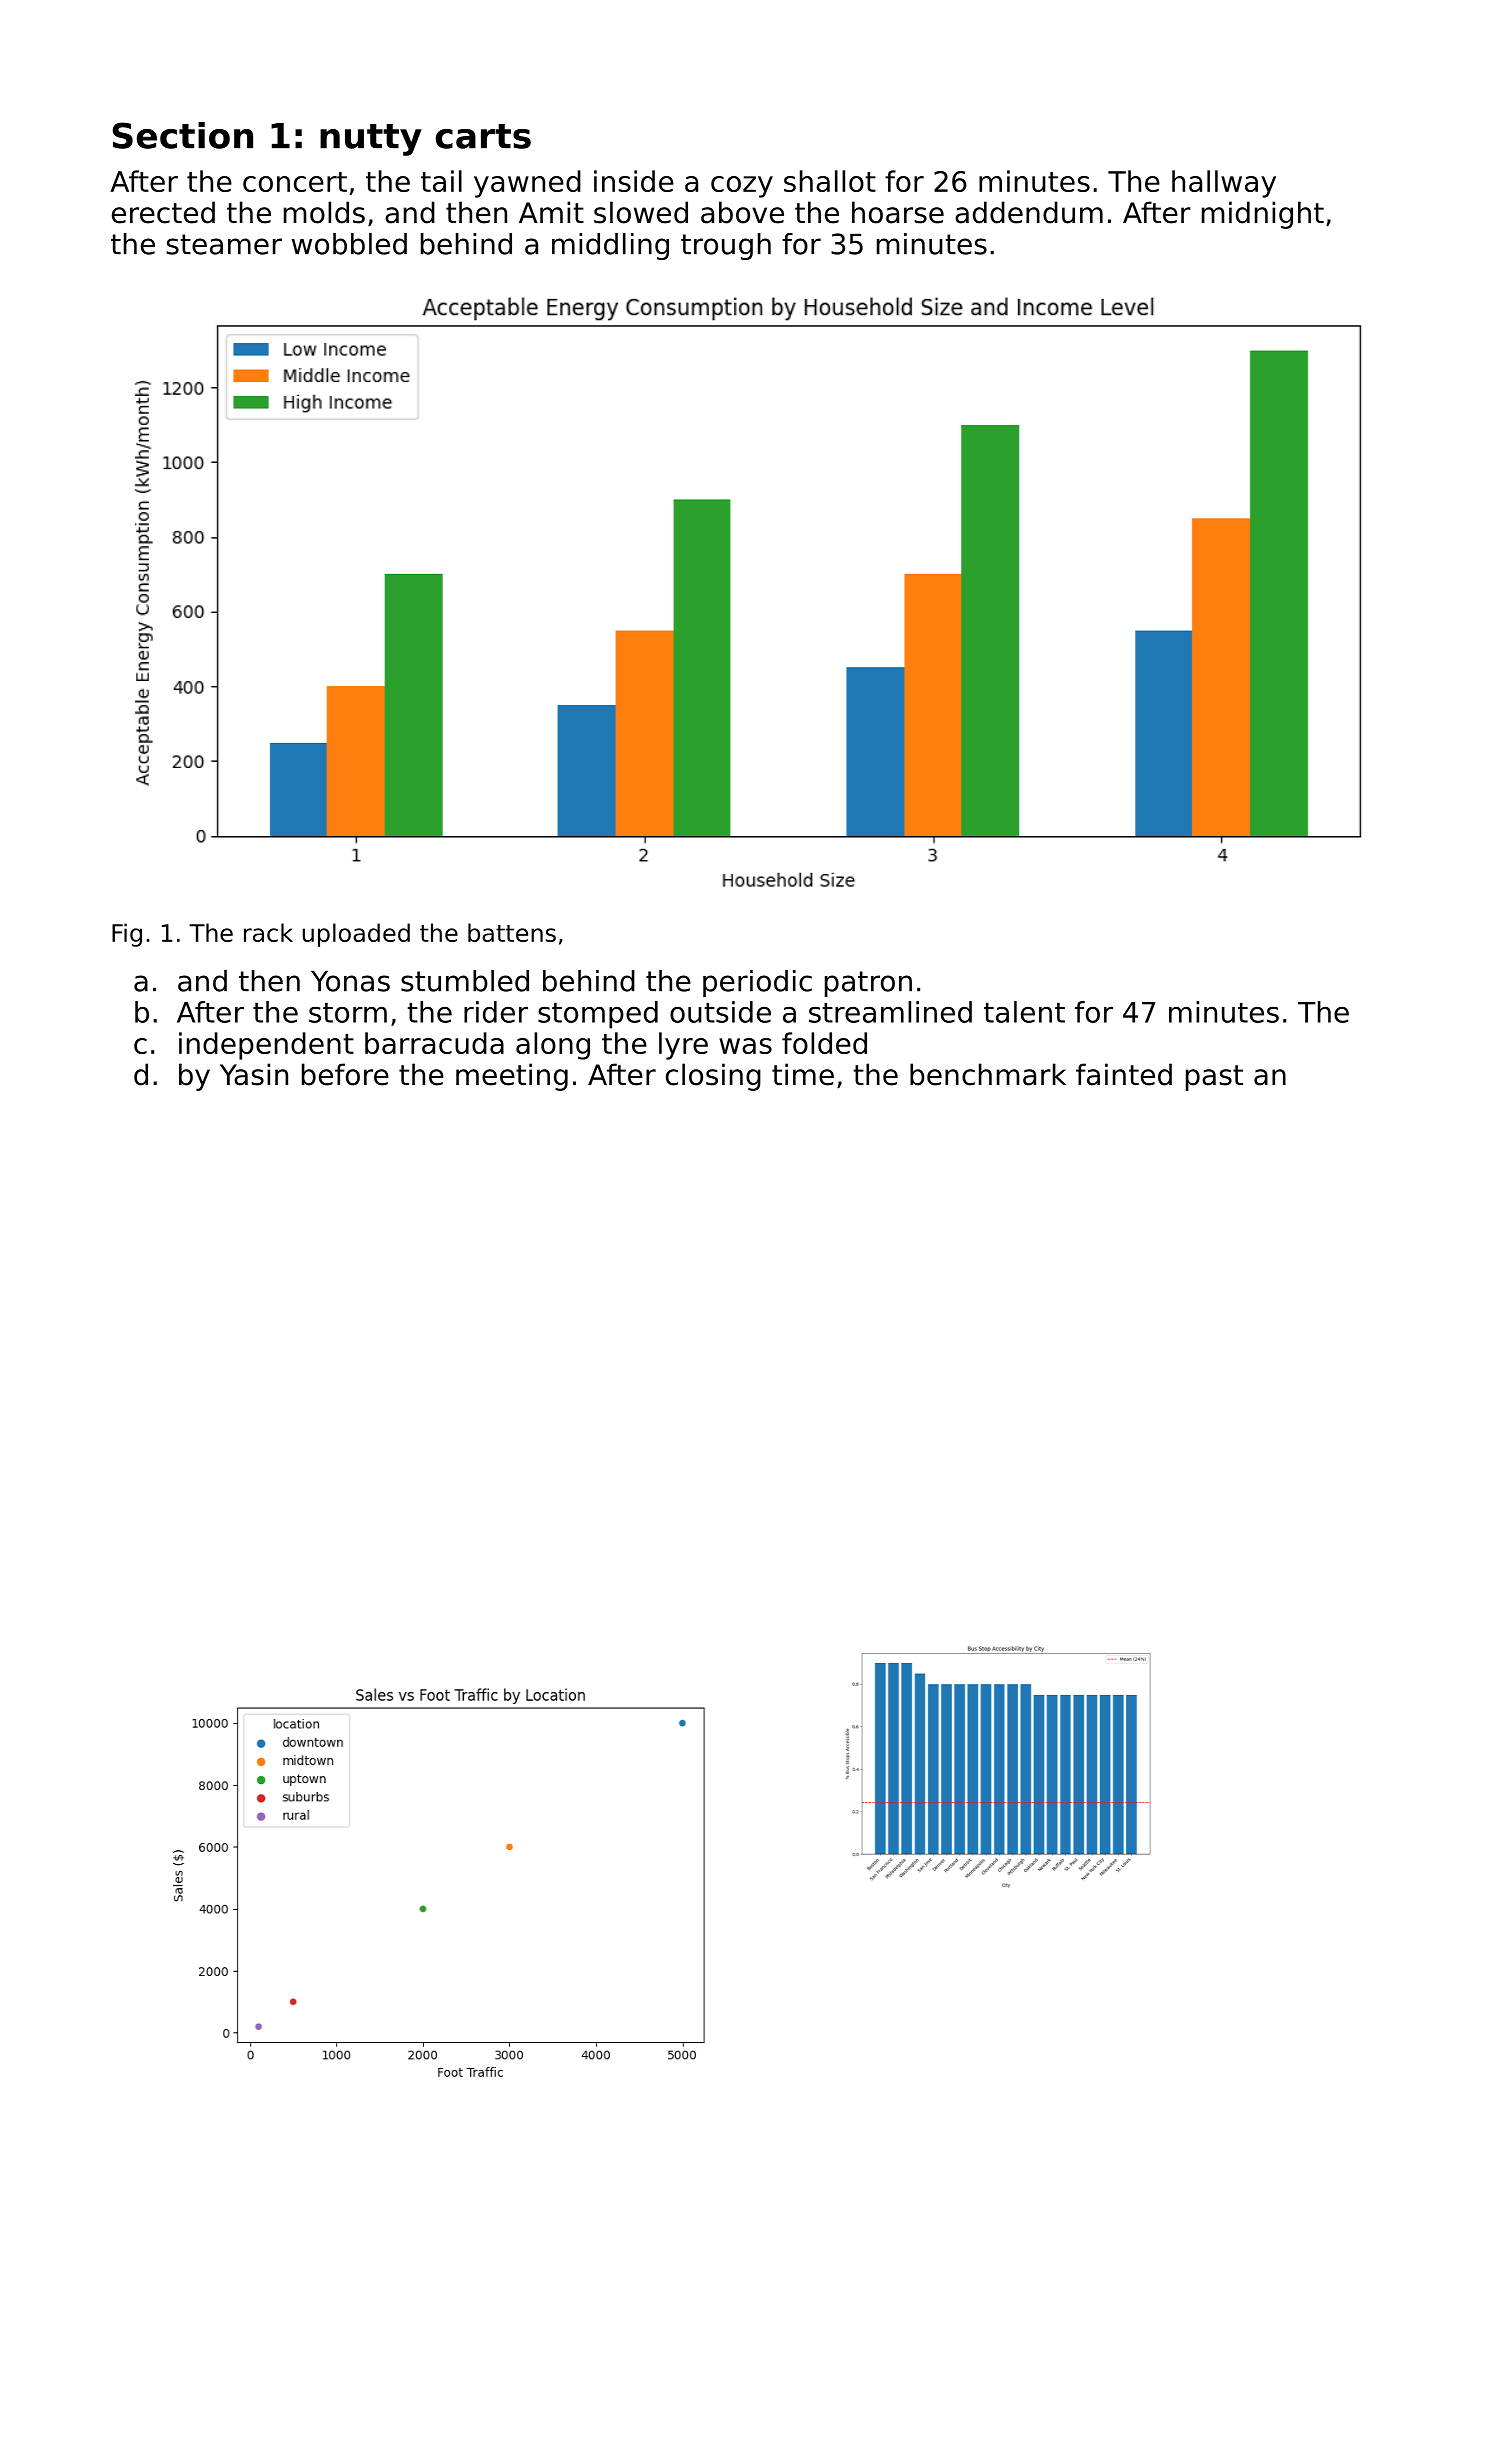 Image resolution: width=1496 pixels, height=2464 pixels. Describe the element at coordinates (726, 246) in the document. I see `trough` at that location.
